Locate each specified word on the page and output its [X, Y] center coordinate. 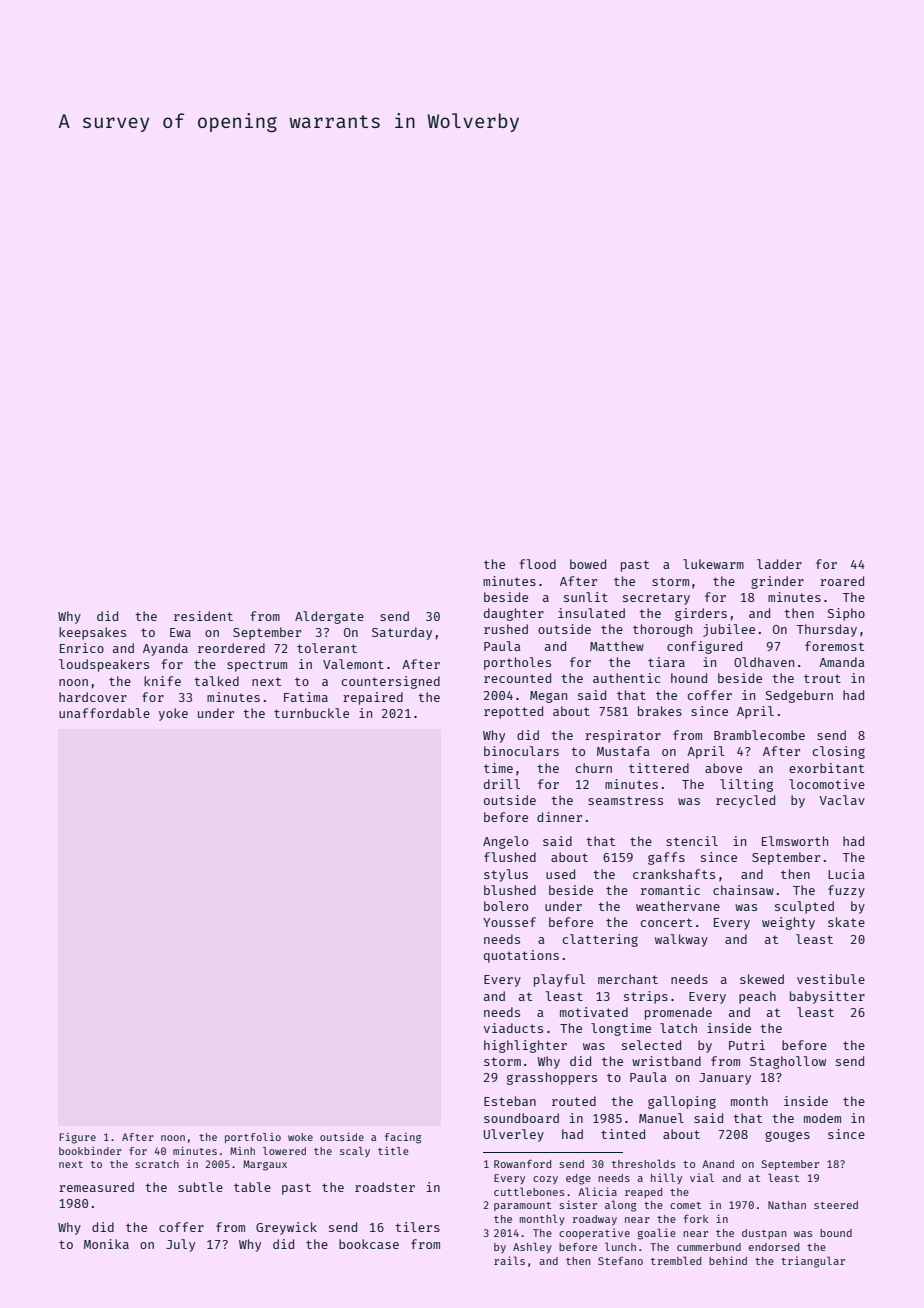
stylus [506, 875]
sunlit [586, 597]
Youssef [509, 922]
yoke [173, 714]
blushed [510, 890]
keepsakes [92, 633]
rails [509, 1260]
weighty [788, 923]
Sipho [846, 614]
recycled [745, 801]
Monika [106, 1244]
